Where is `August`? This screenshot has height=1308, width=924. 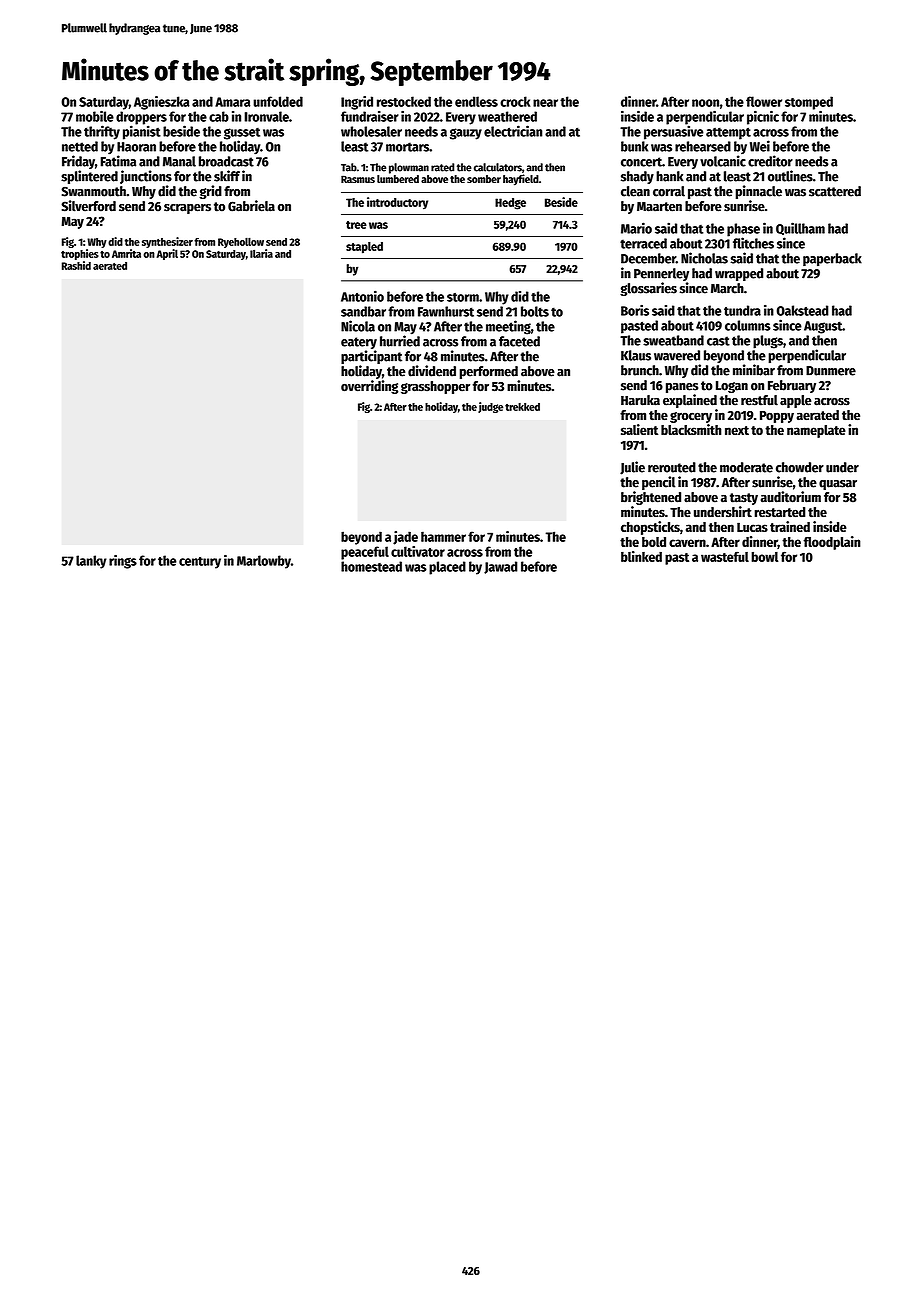
August is located at coordinates (823, 327).
